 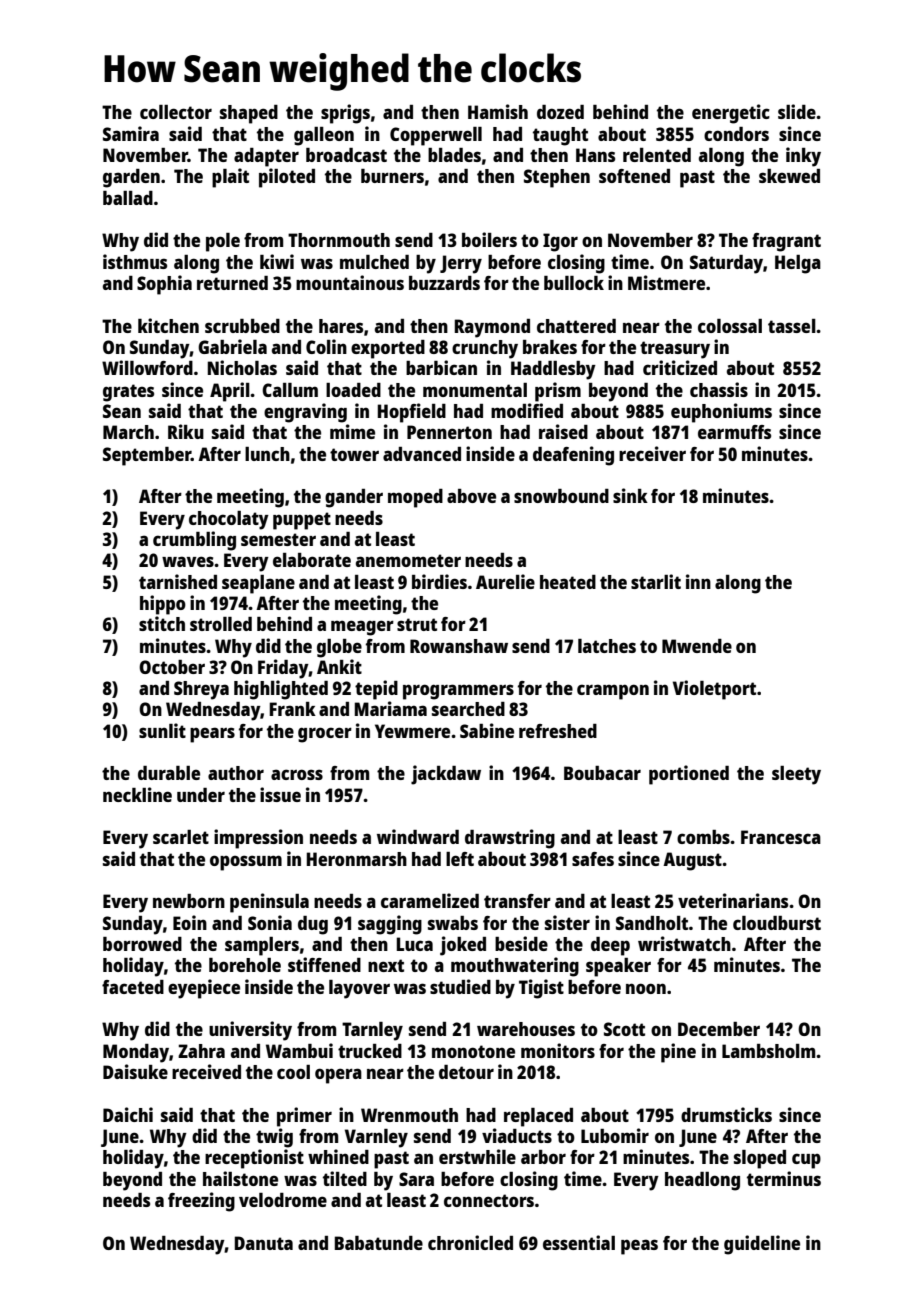 What do you see at coordinates (624, 1029) in the screenshot?
I see `Scott` at bounding box center [624, 1029].
